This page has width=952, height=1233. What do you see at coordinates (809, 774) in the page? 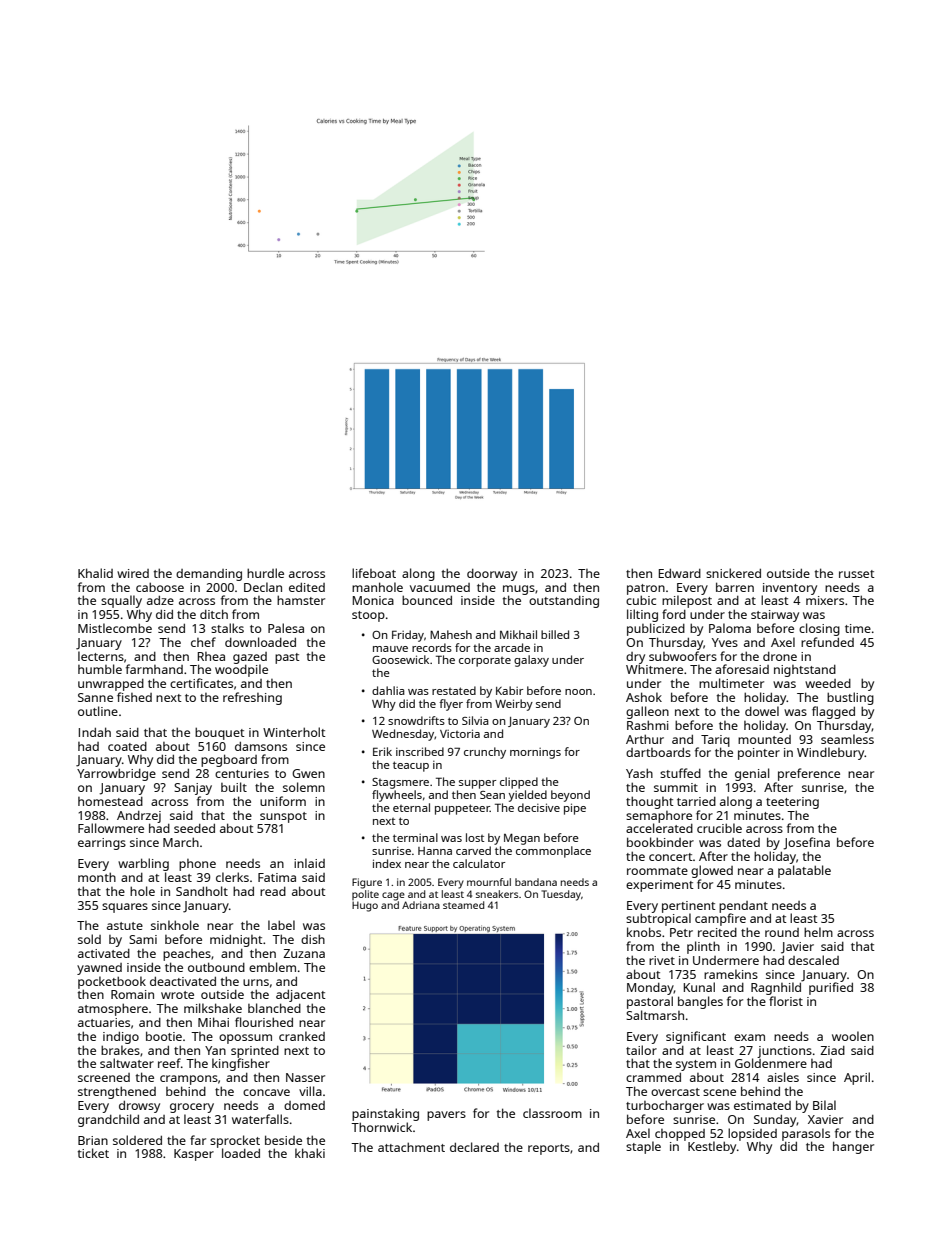
I see `preference` at bounding box center [809, 774].
